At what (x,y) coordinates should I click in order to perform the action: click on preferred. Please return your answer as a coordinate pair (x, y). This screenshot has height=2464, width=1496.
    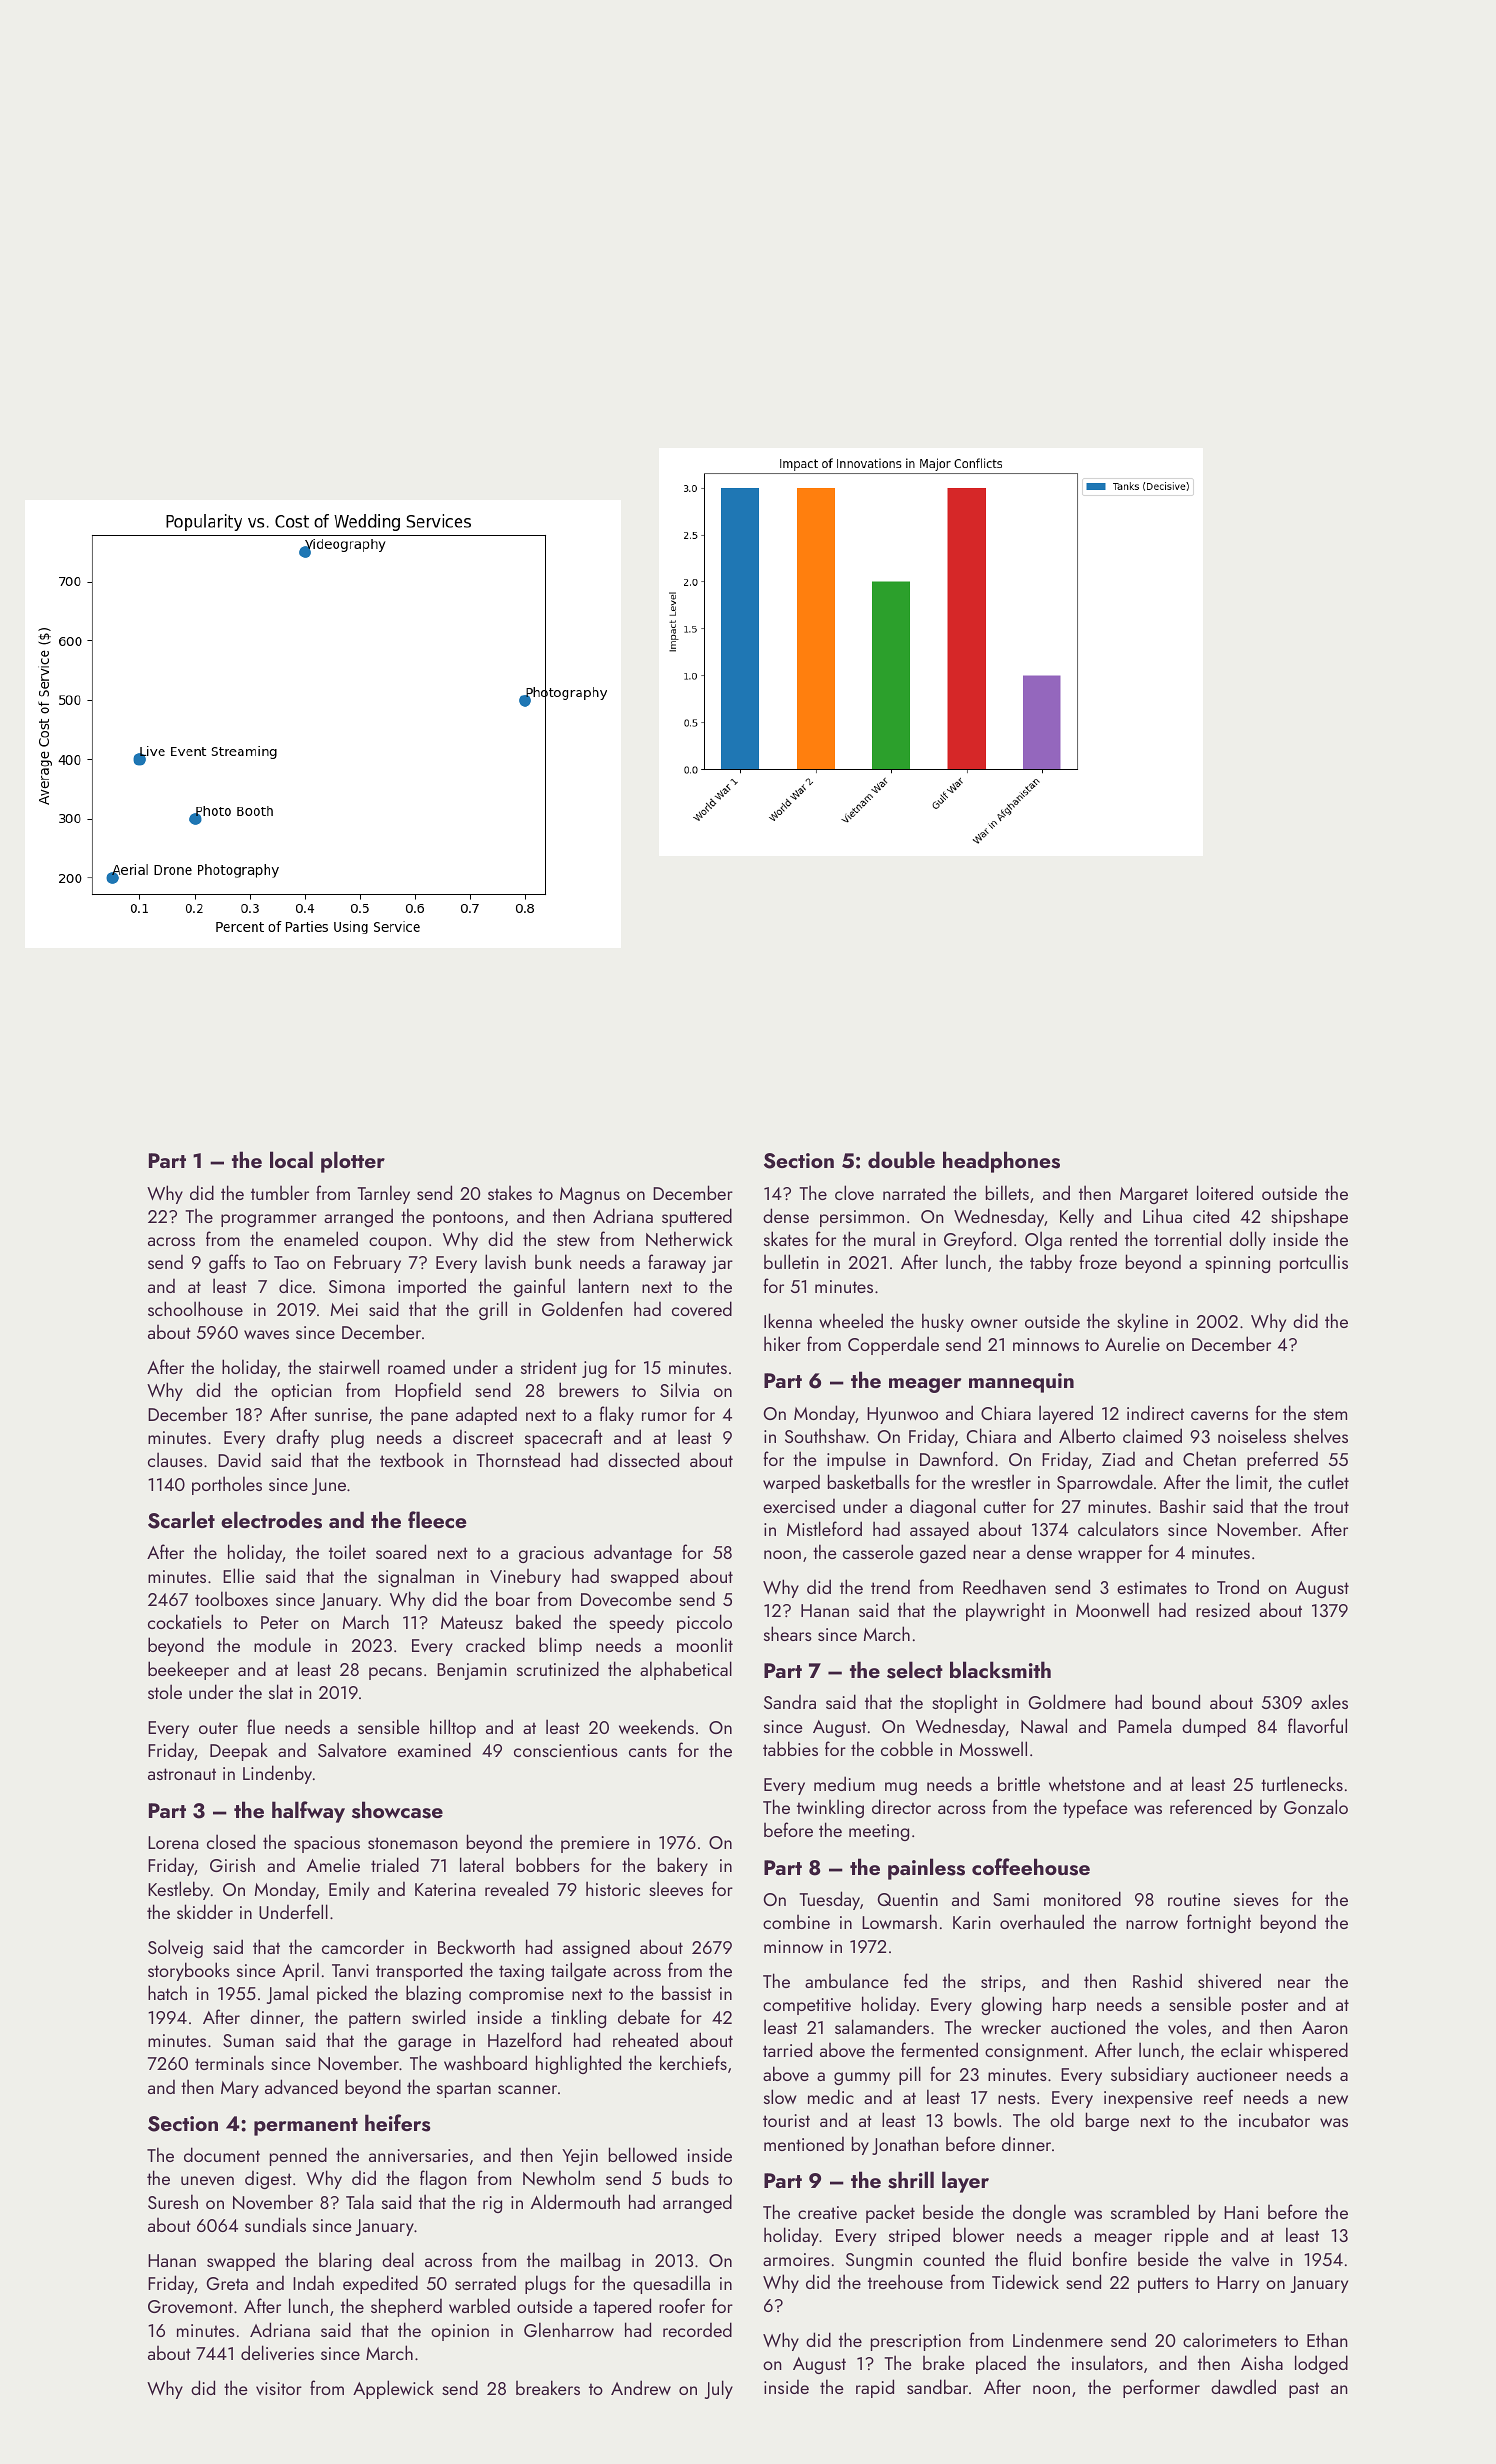
    Looking at the image, I should click on (1282, 1460).
